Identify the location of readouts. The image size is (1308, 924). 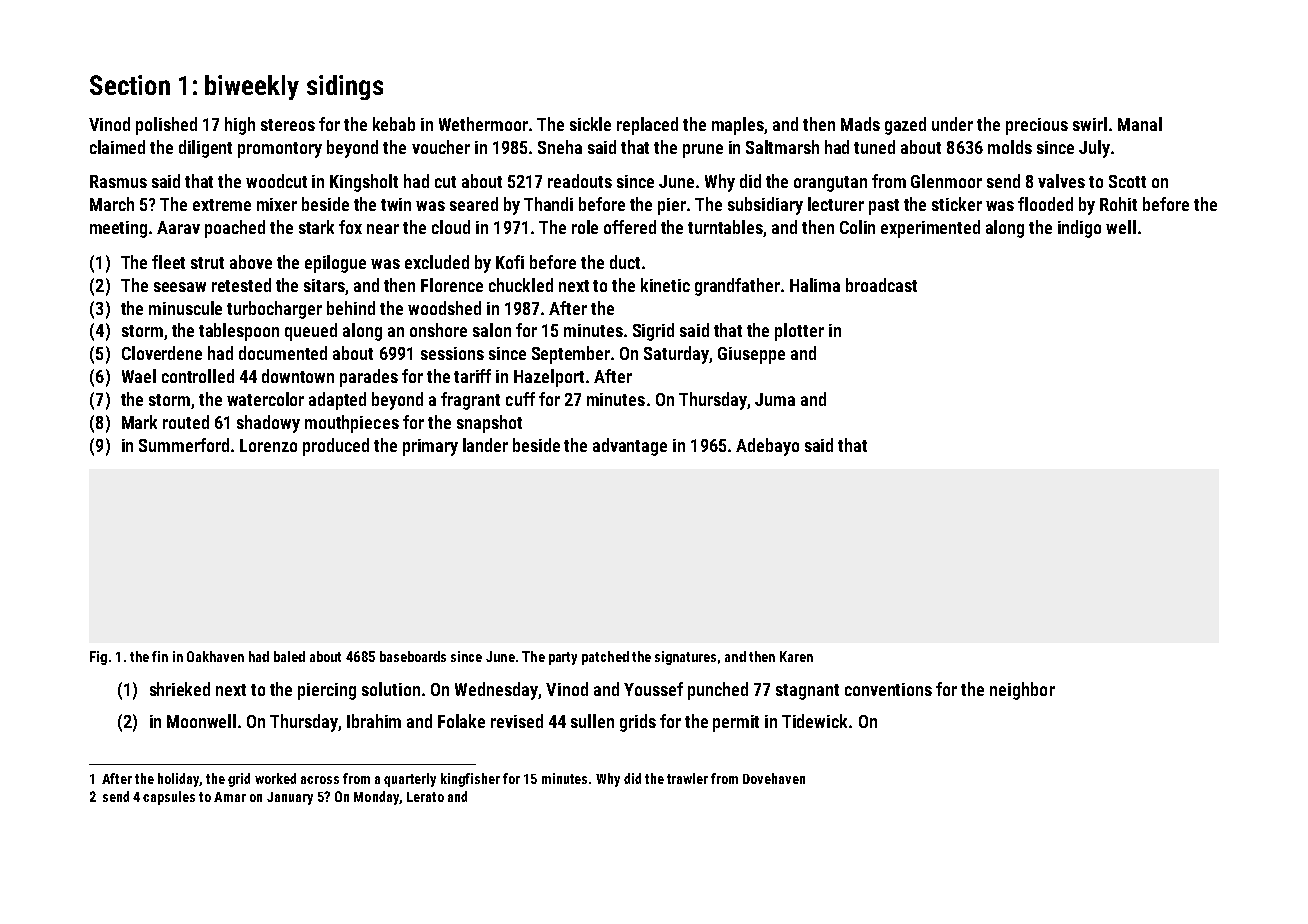
(580, 181).
